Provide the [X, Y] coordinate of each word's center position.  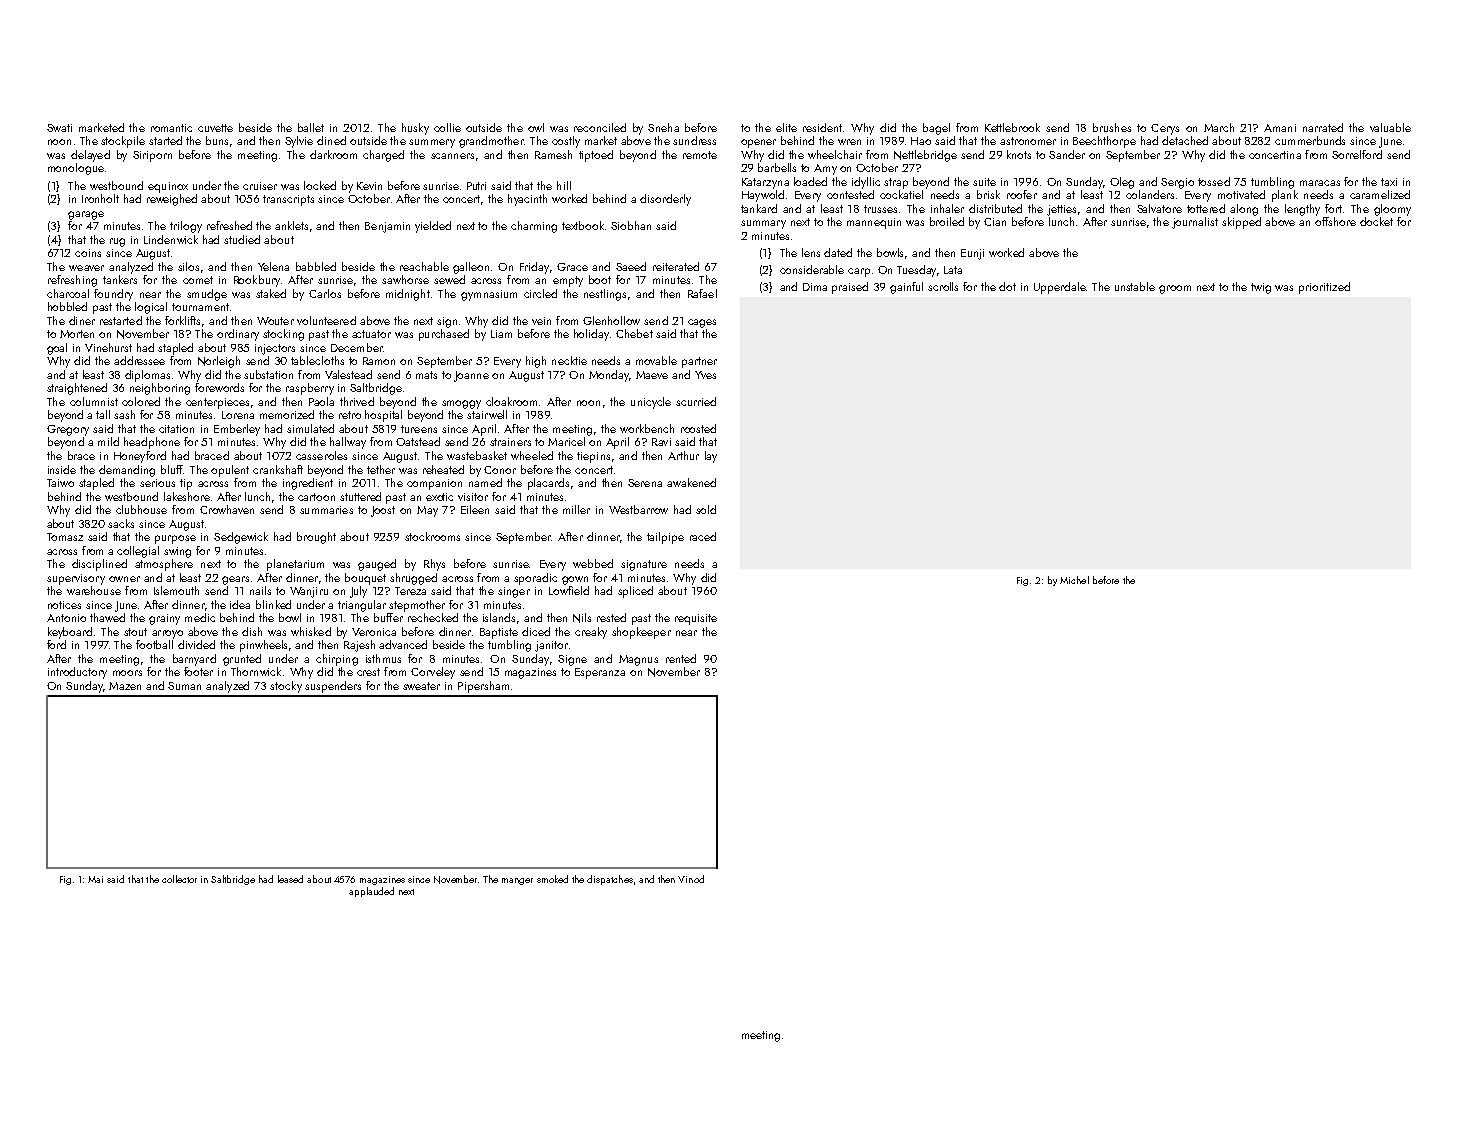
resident [822, 127]
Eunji [972, 254]
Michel [1074, 580]
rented [681, 658]
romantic [171, 128]
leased [290, 879]
